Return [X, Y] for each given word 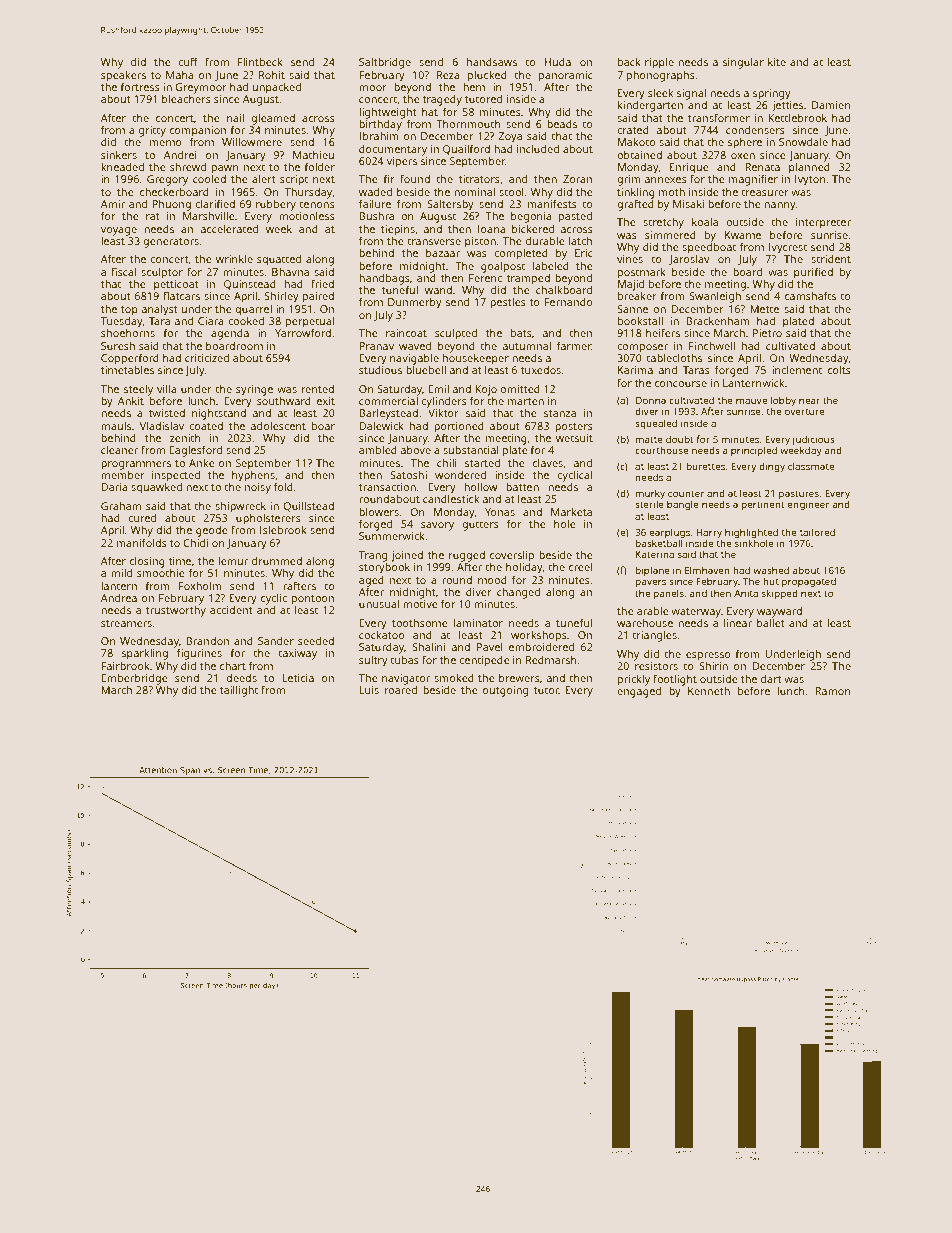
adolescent [278, 426]
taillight [239, 691]
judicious [813, 440]
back [629, 62]
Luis [369, 690]
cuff [188, 61]
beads [562, 124]
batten [522, 487]
